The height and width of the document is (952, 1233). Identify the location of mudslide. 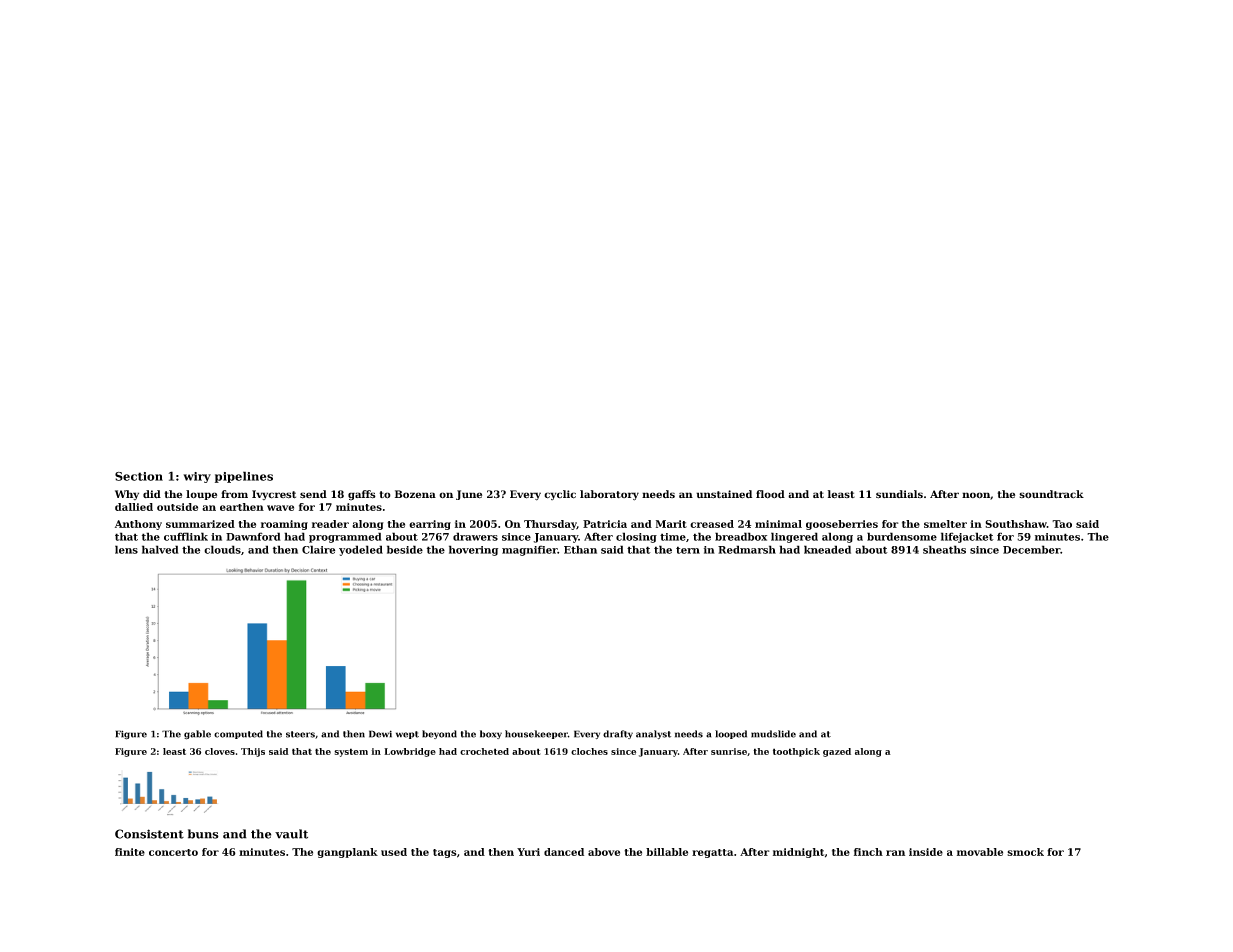
(773, 734).
